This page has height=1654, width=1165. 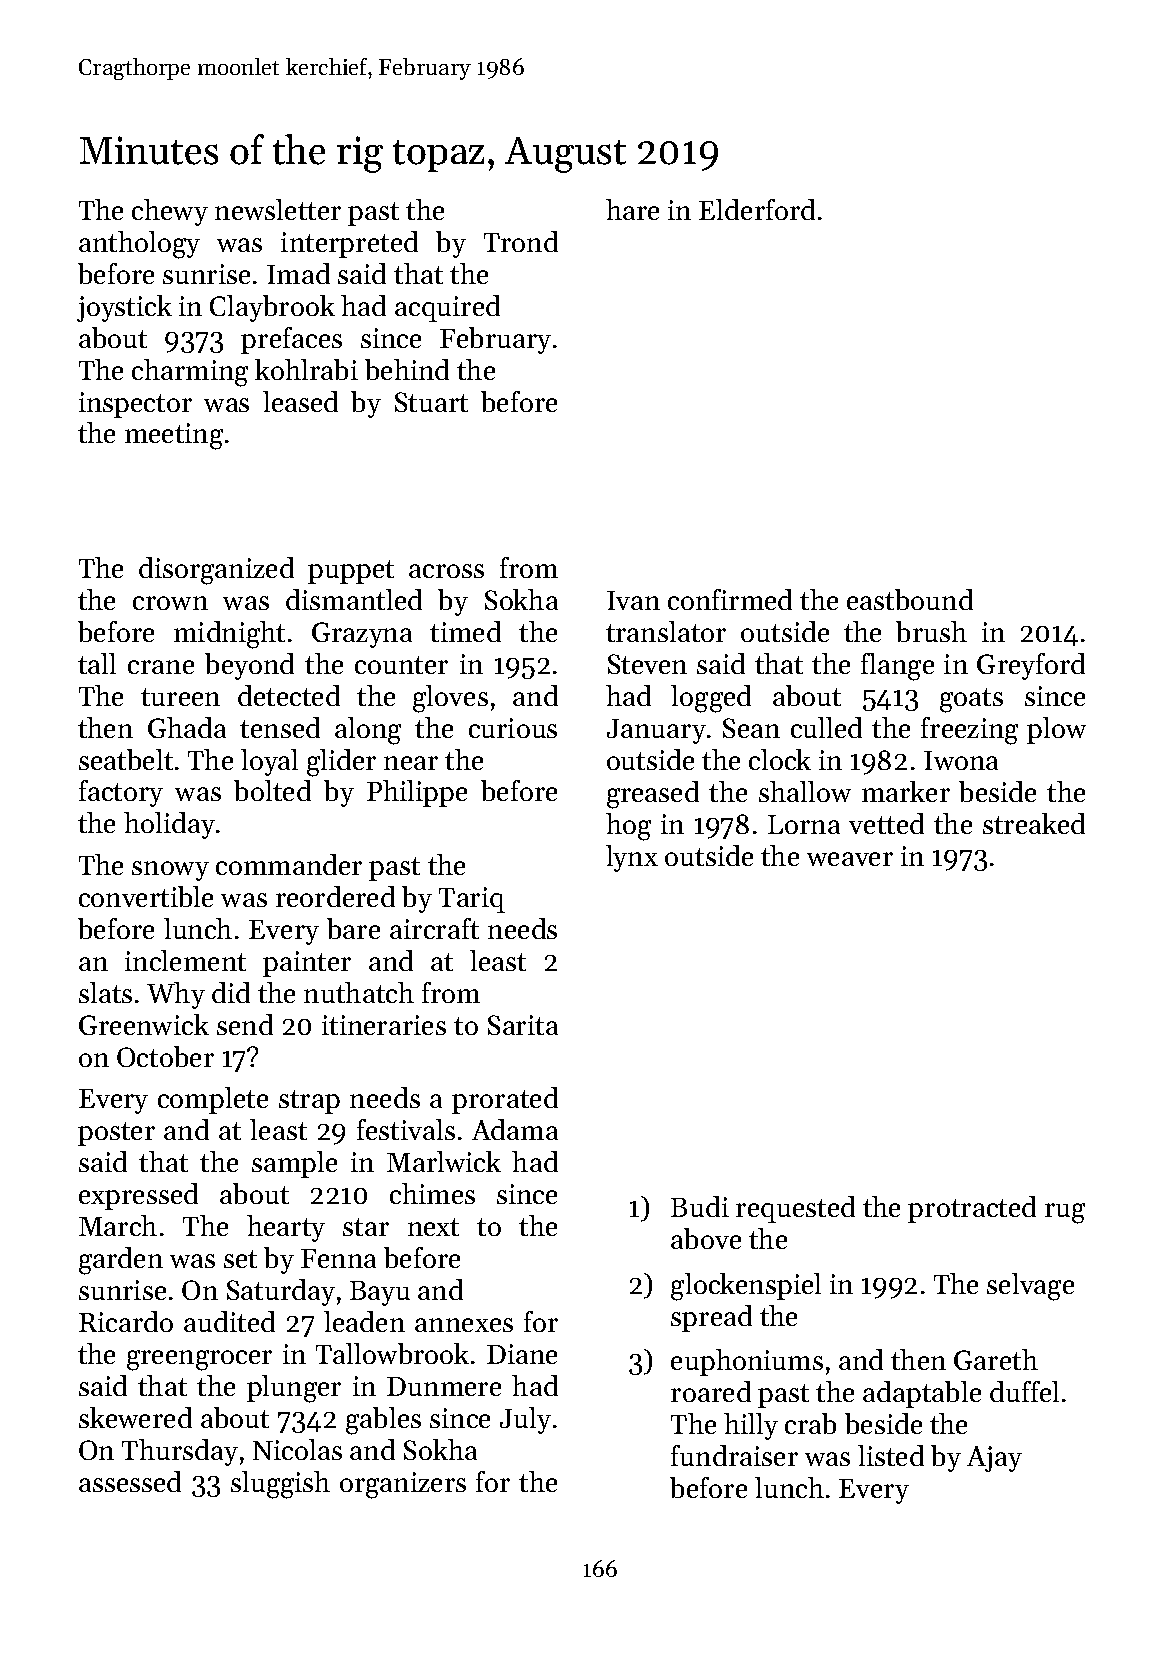 I want to click on rug, so click(x=1065, y=1213).
